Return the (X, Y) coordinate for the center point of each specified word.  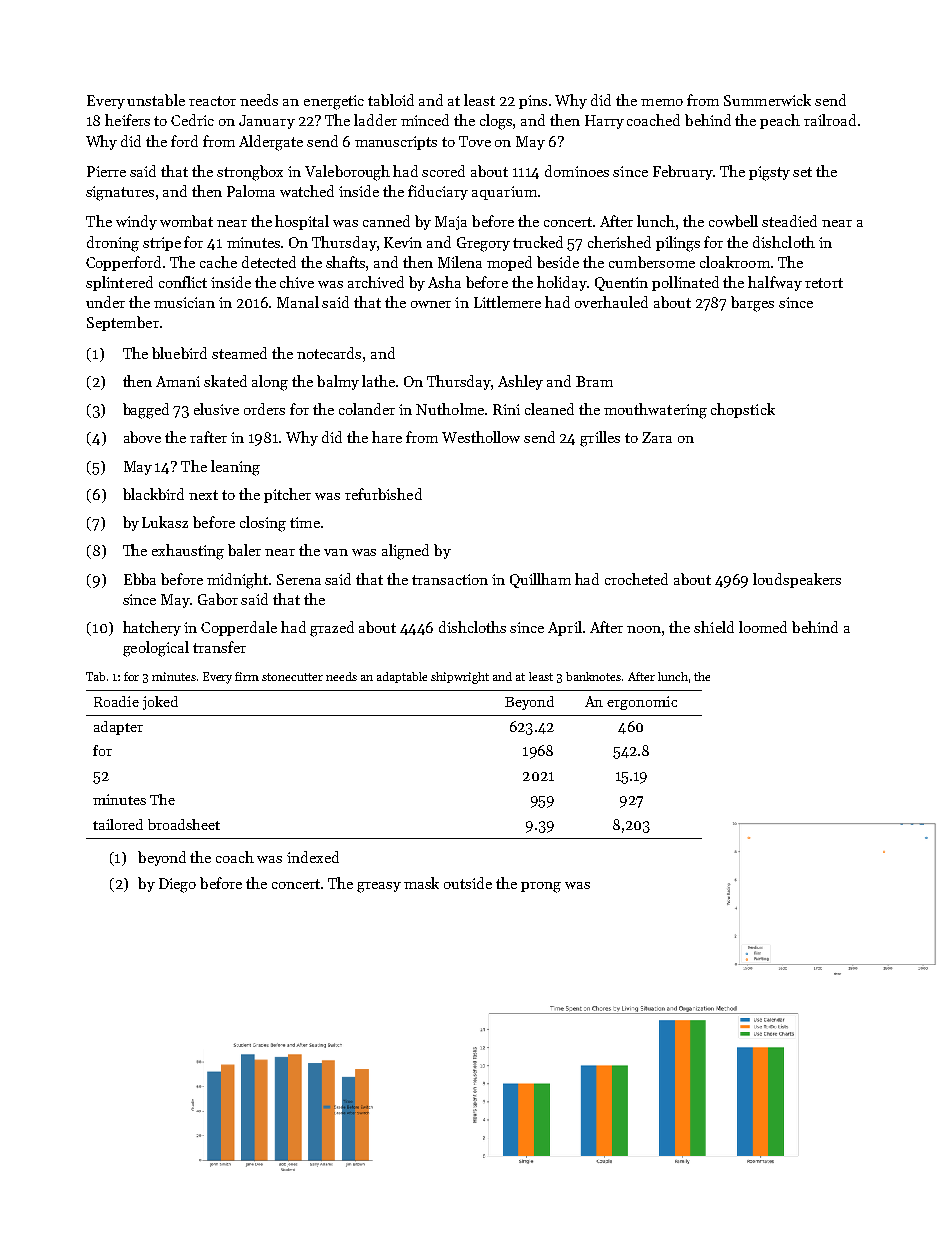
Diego (177, 885)
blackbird (153, 494)
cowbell (733, 221)
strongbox (250, 173)
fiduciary (438, 192)
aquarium (504, 193)
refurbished (383, 494)
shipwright (460, 678)
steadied (789, 221)
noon (644, 629)
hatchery (152, 628)
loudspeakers (797, 580)
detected (269, 262)
